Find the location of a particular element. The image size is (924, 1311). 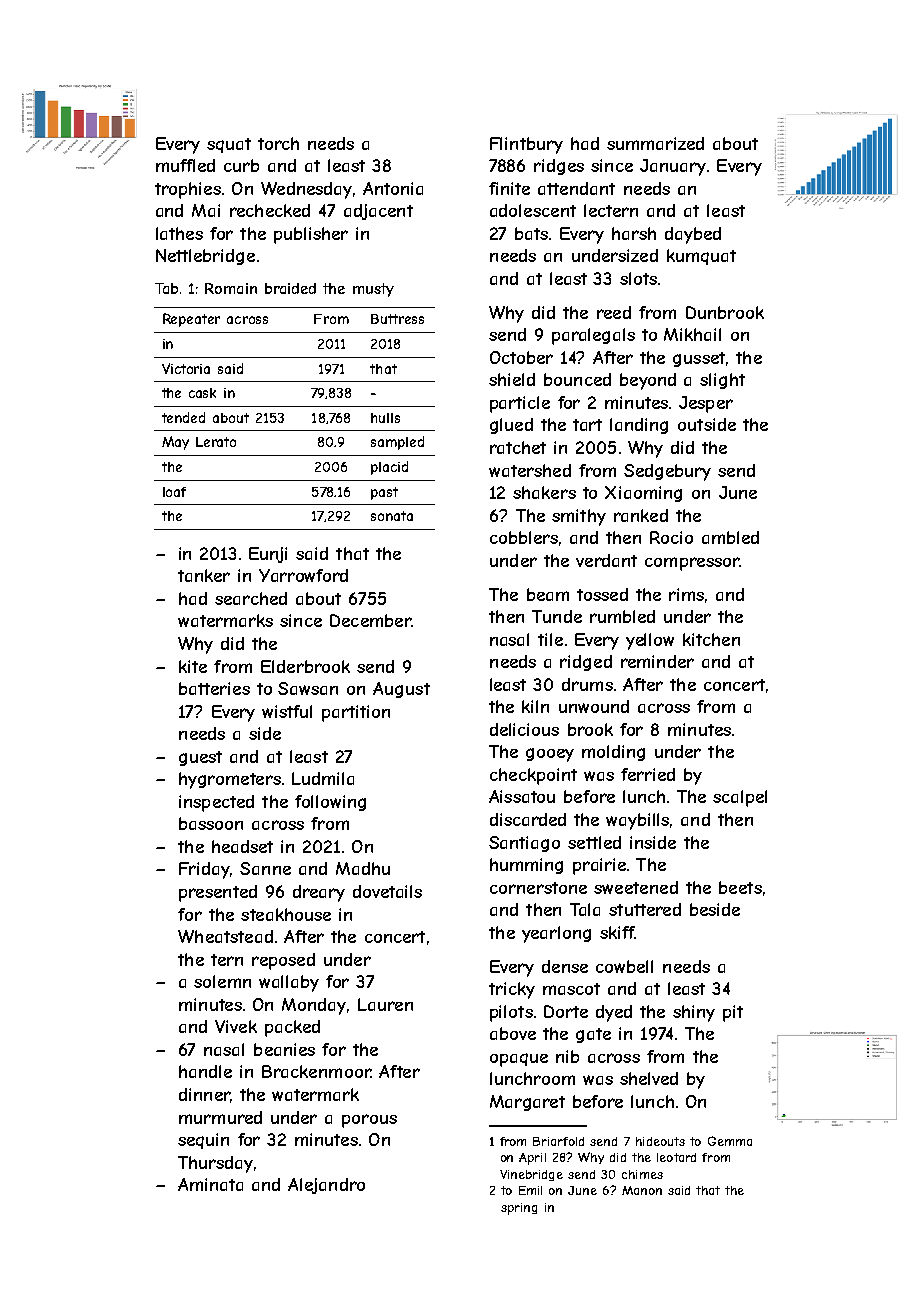

Antonia is located at coordinates (393, 188).
